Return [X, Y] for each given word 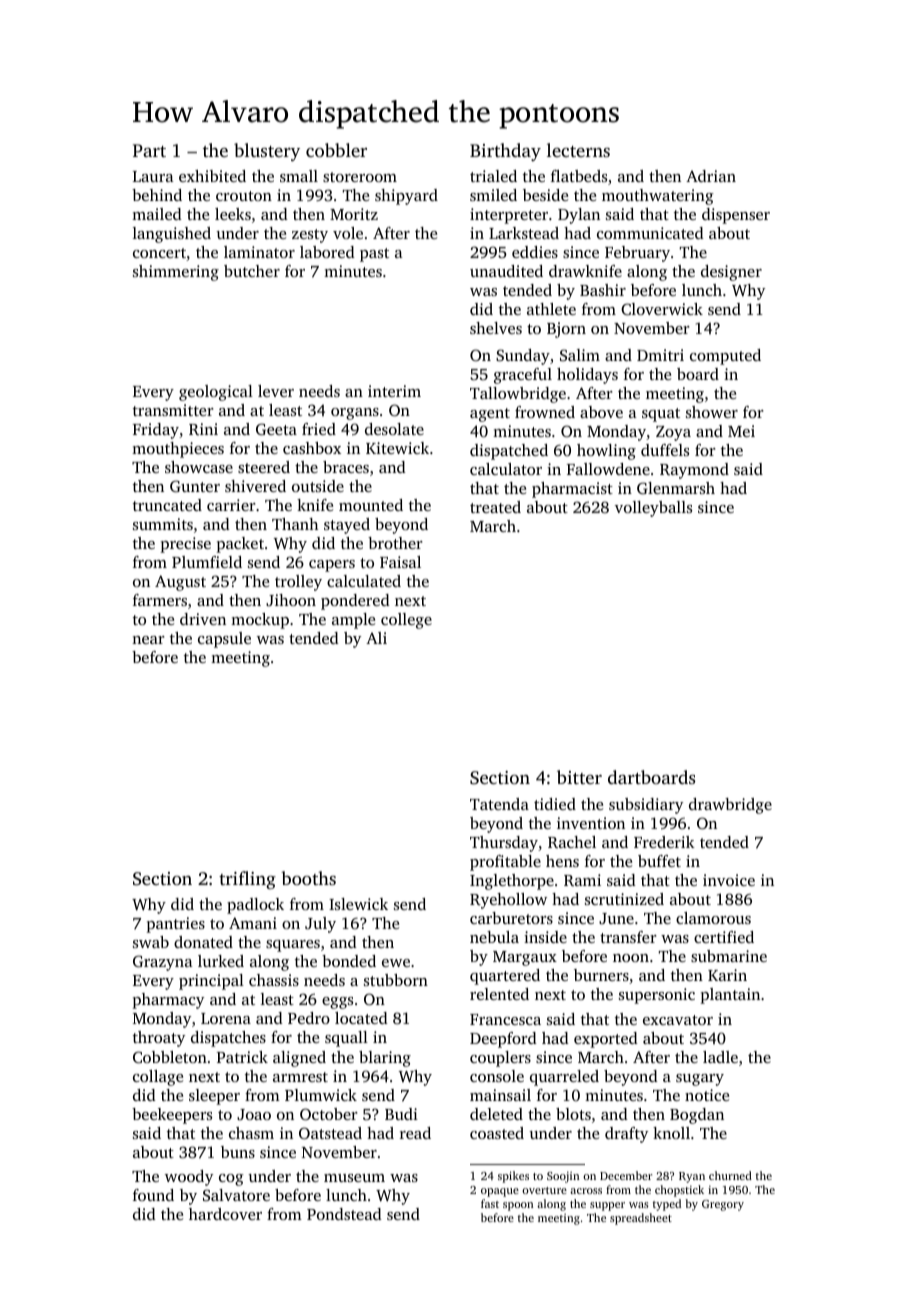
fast [490, 1203]
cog [231, 1180]
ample [353, 621]
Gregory [723, 1205]
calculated [364, 581]
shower [712, 412]
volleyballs [653, 509]
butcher [252, 271]
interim [394, 391]
